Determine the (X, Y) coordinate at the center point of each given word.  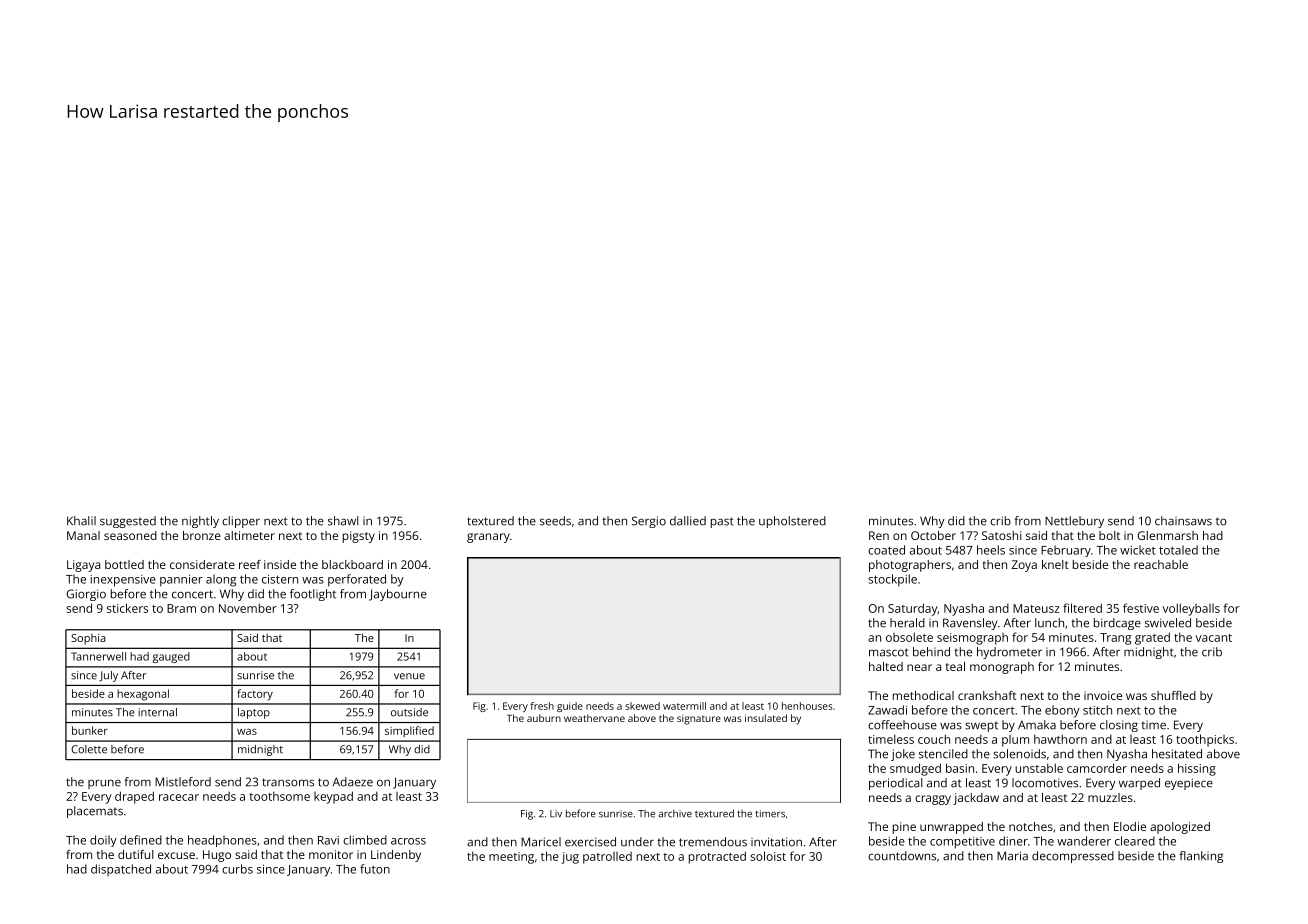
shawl (343, 521)
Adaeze (353, 782)
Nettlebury (1074, 522)
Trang (1115, 639)
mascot (889, 652)
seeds (555, 521)
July (108, 676)
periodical (896, 784)
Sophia (88, 639)
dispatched (121, 870)
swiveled (1168, 623)
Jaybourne (398, 595)
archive (675, 813)
